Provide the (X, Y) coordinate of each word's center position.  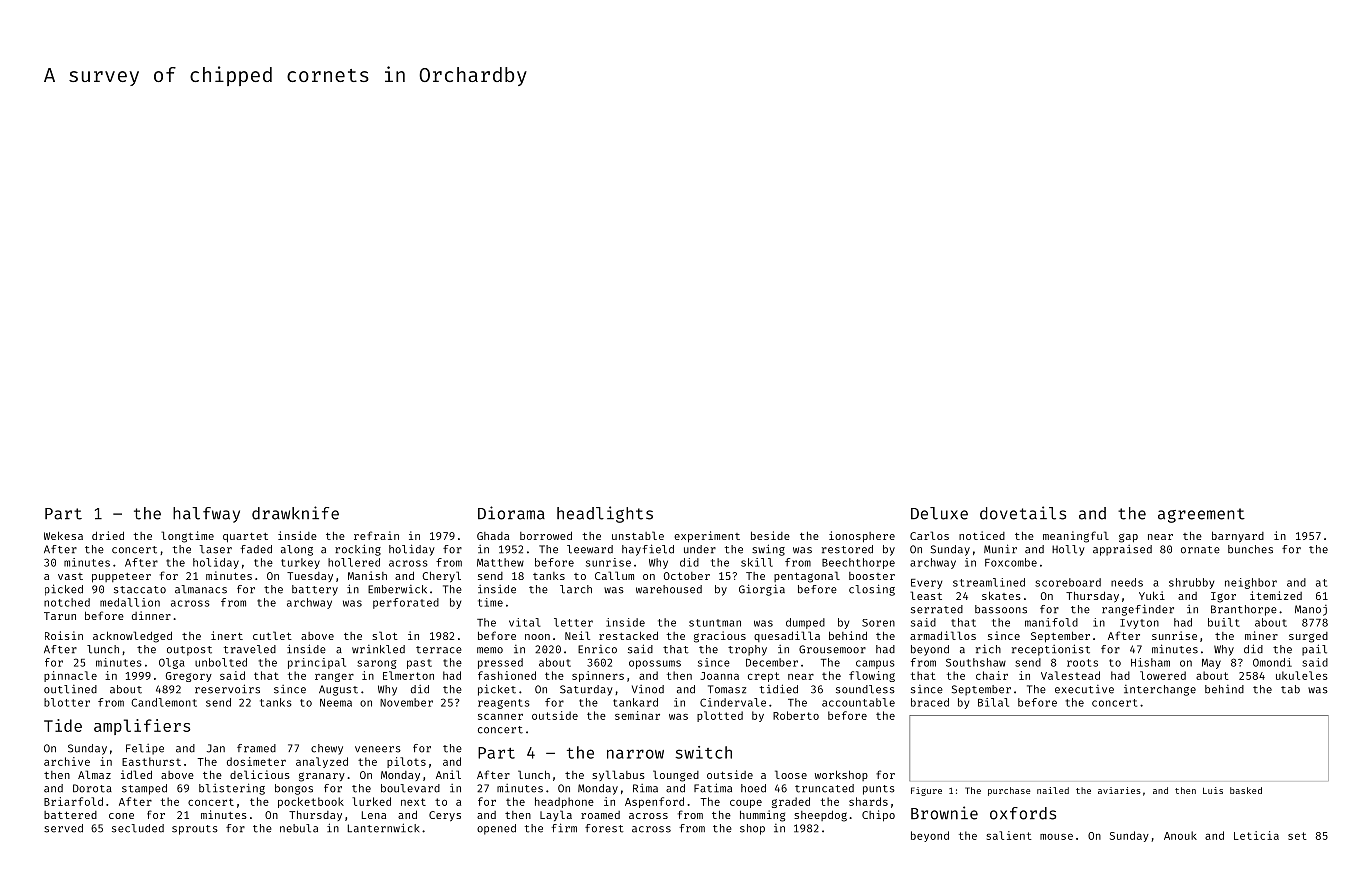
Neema (336, 703)
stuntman (715, 623)
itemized (1276, 595)
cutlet (272, 635)
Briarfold (73, 801)
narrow (635, 754)
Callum (614, 575)
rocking (358, 550)
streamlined (989, 582)
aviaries (1119, 790)
